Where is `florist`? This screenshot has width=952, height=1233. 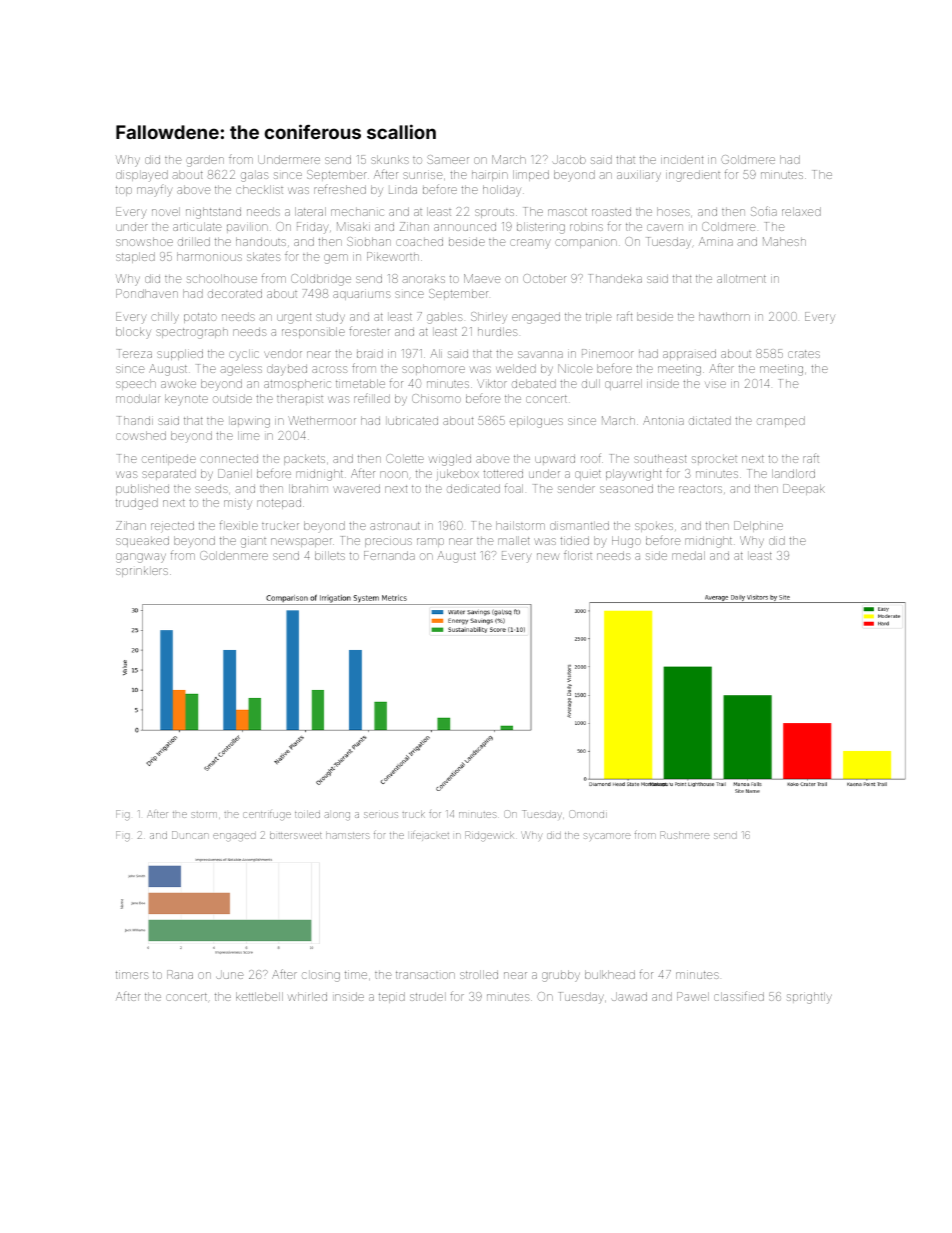
florist is located at coordinates (578, 555).
